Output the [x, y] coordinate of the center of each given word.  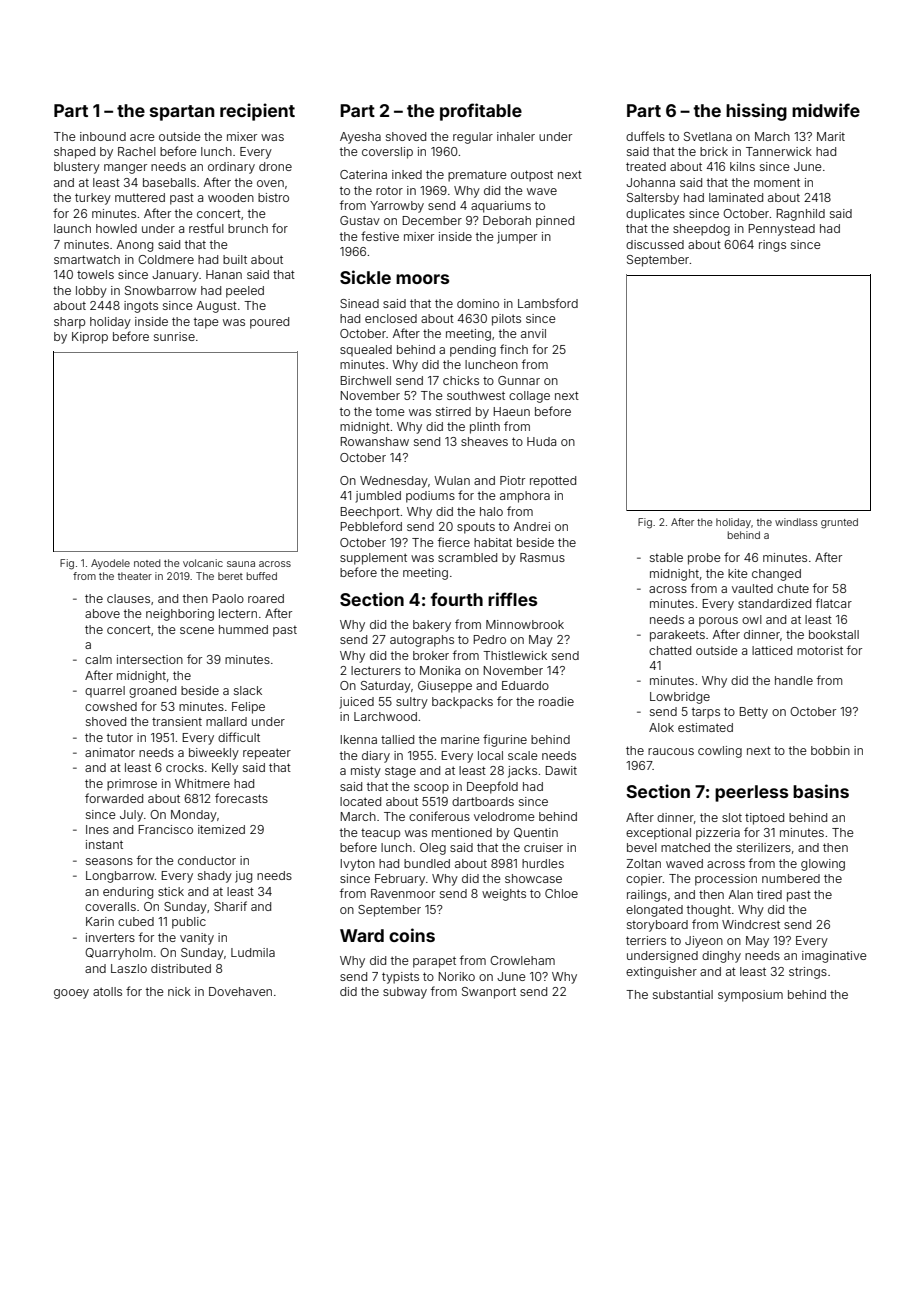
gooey [71, 994]
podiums [430, 497]
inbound [103, 136]
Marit [831, 136]
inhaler [516, 136]
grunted [839, 523]
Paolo [228, 598]
